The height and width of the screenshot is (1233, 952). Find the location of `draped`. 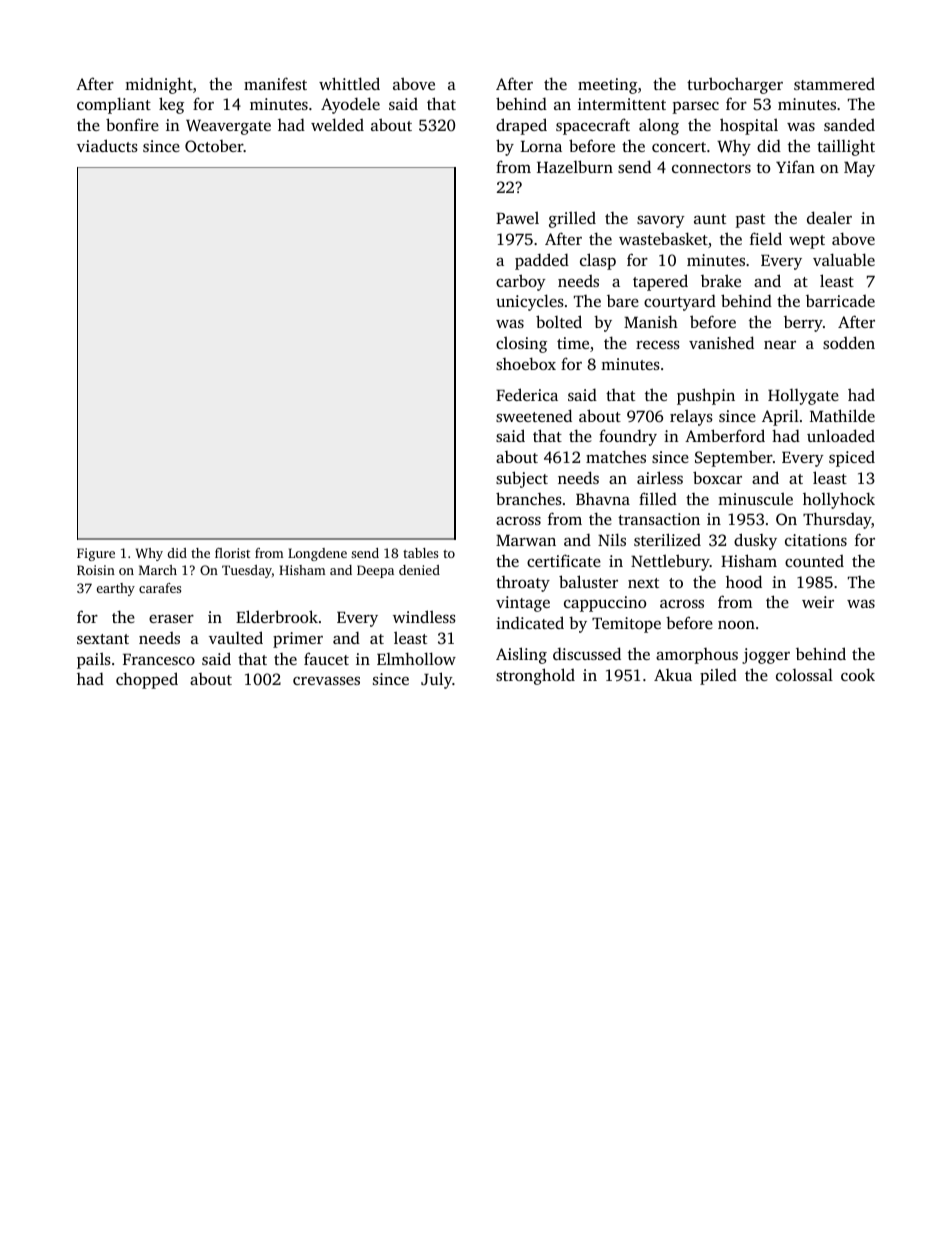

draped is located at coordinates (521, 126).
